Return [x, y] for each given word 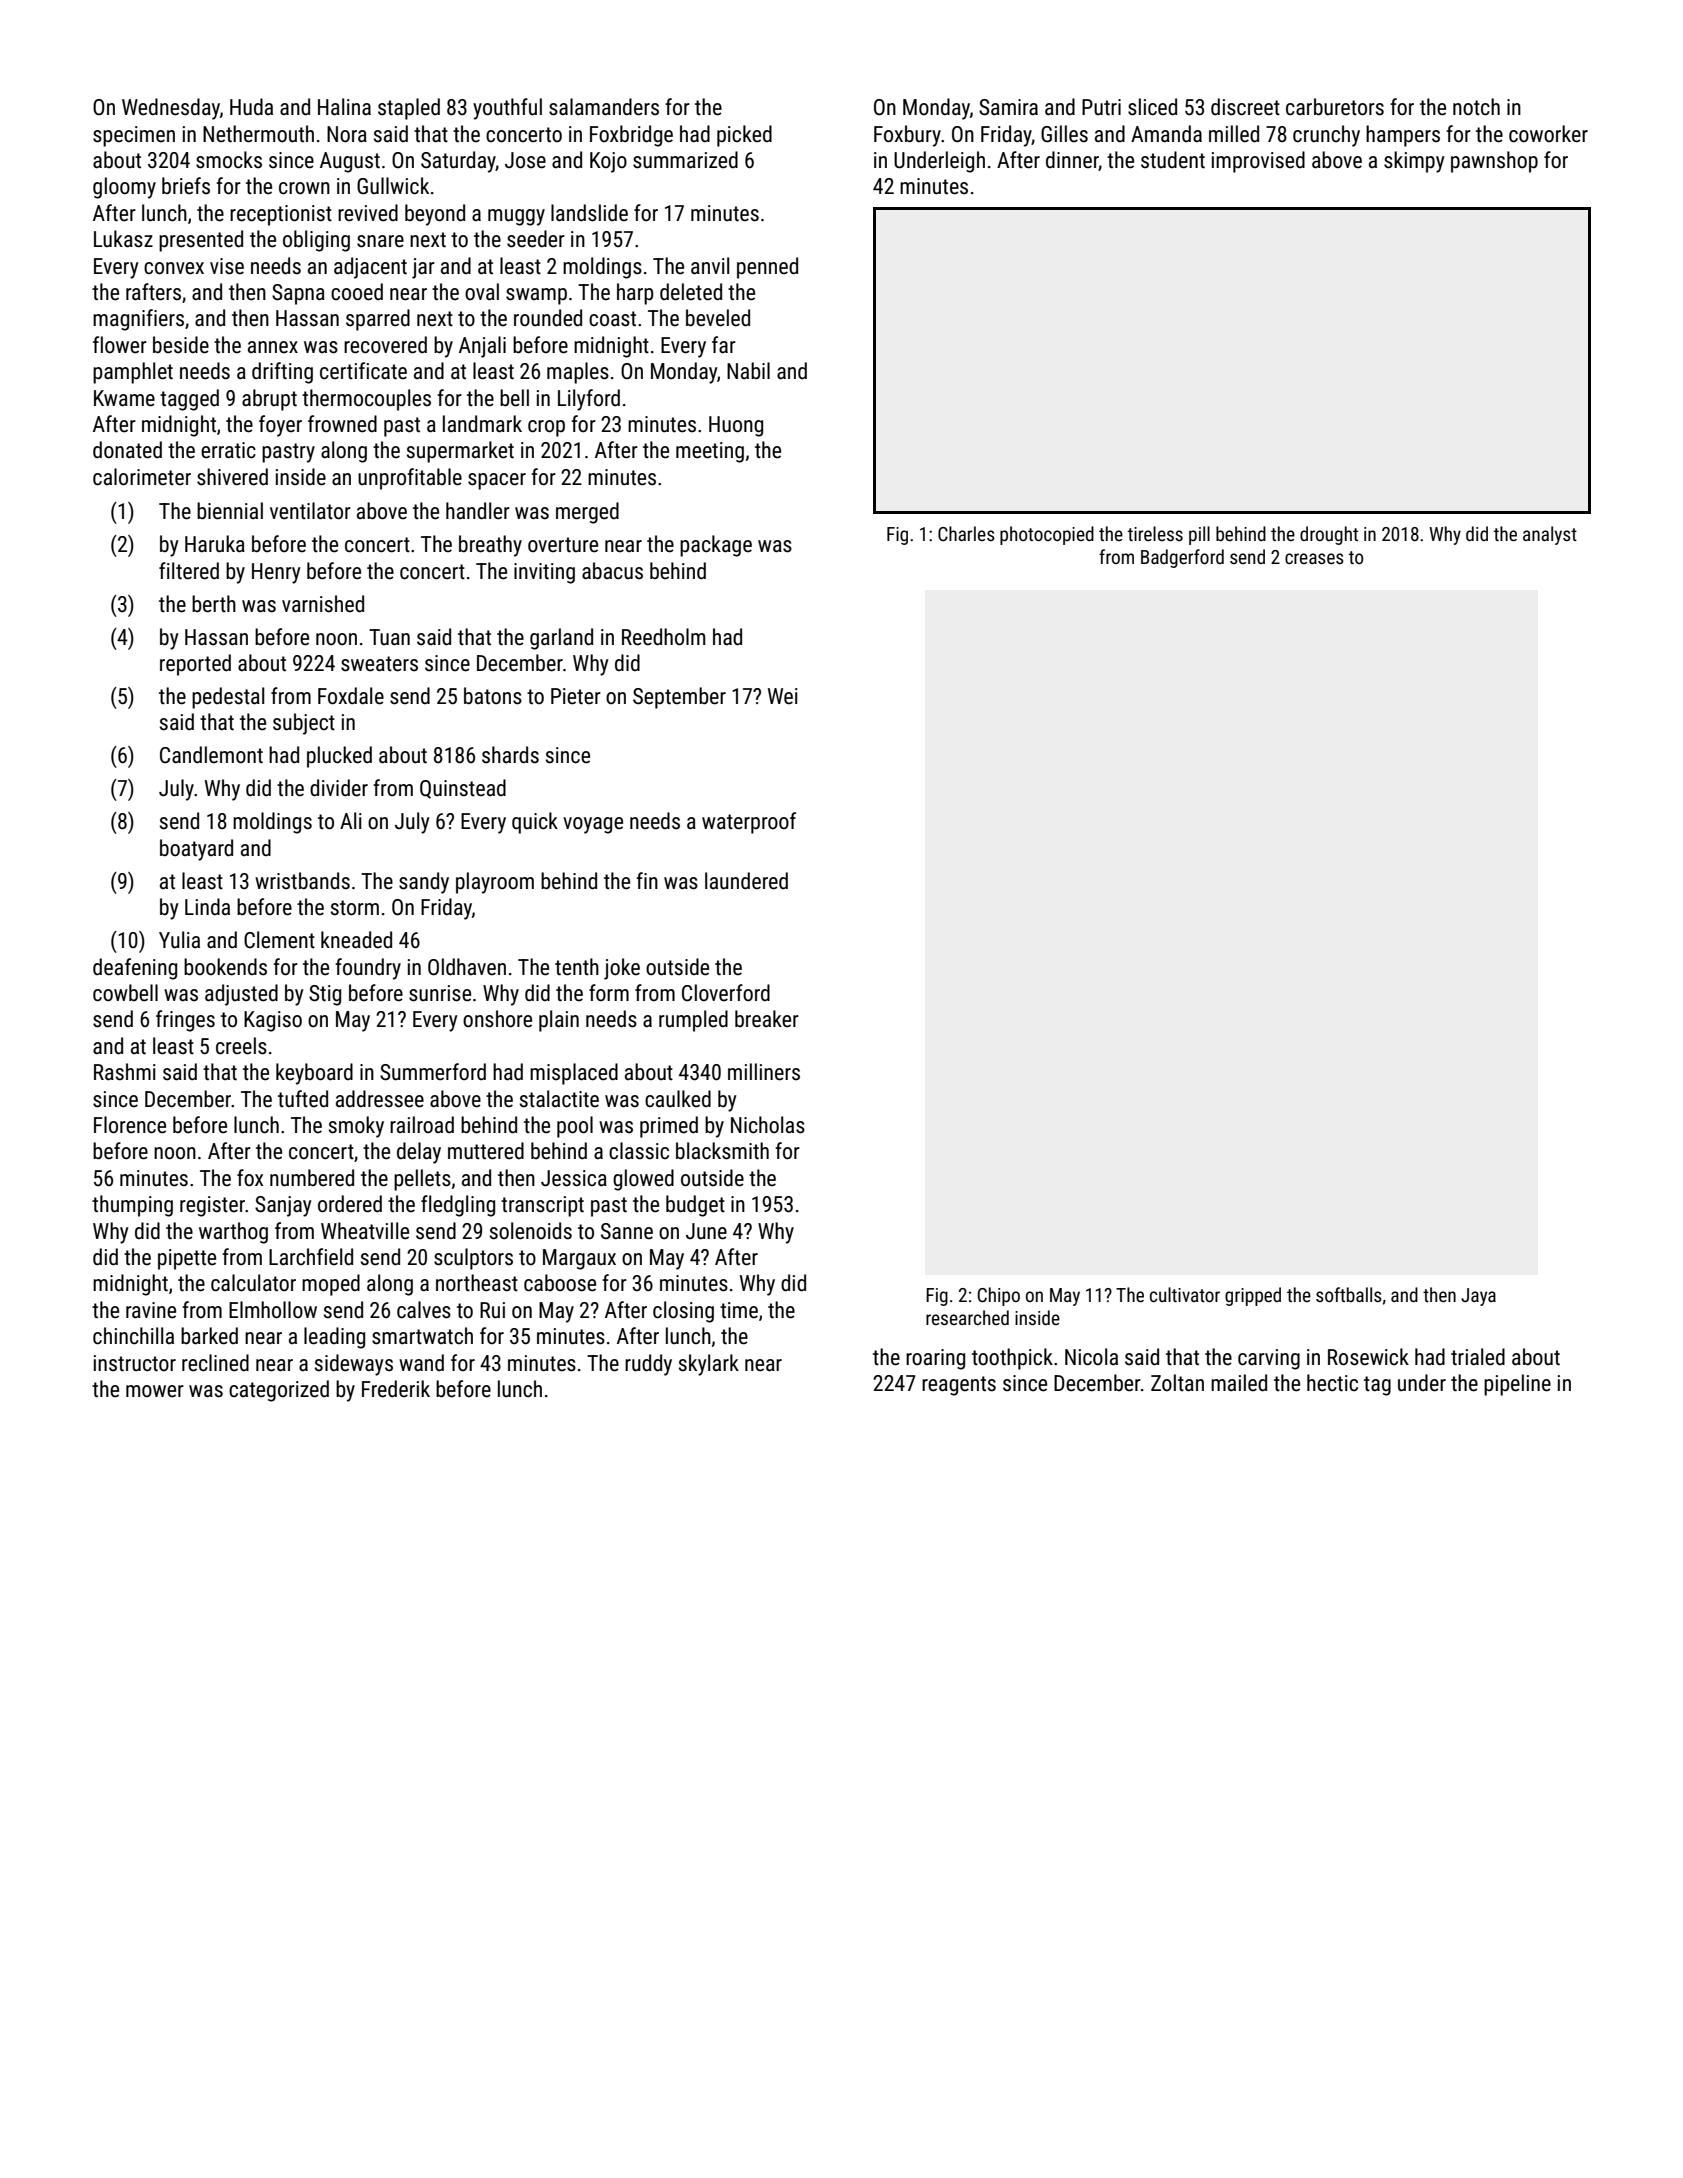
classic [639, 1151]
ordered [350, 1204]
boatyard [196, 850]
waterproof [749, 823]
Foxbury [907, 136]
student [1173, 160]
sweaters [379, 664]
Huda [251, 106]
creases [1314, 558]
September [679, 698]
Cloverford [726, 993]
